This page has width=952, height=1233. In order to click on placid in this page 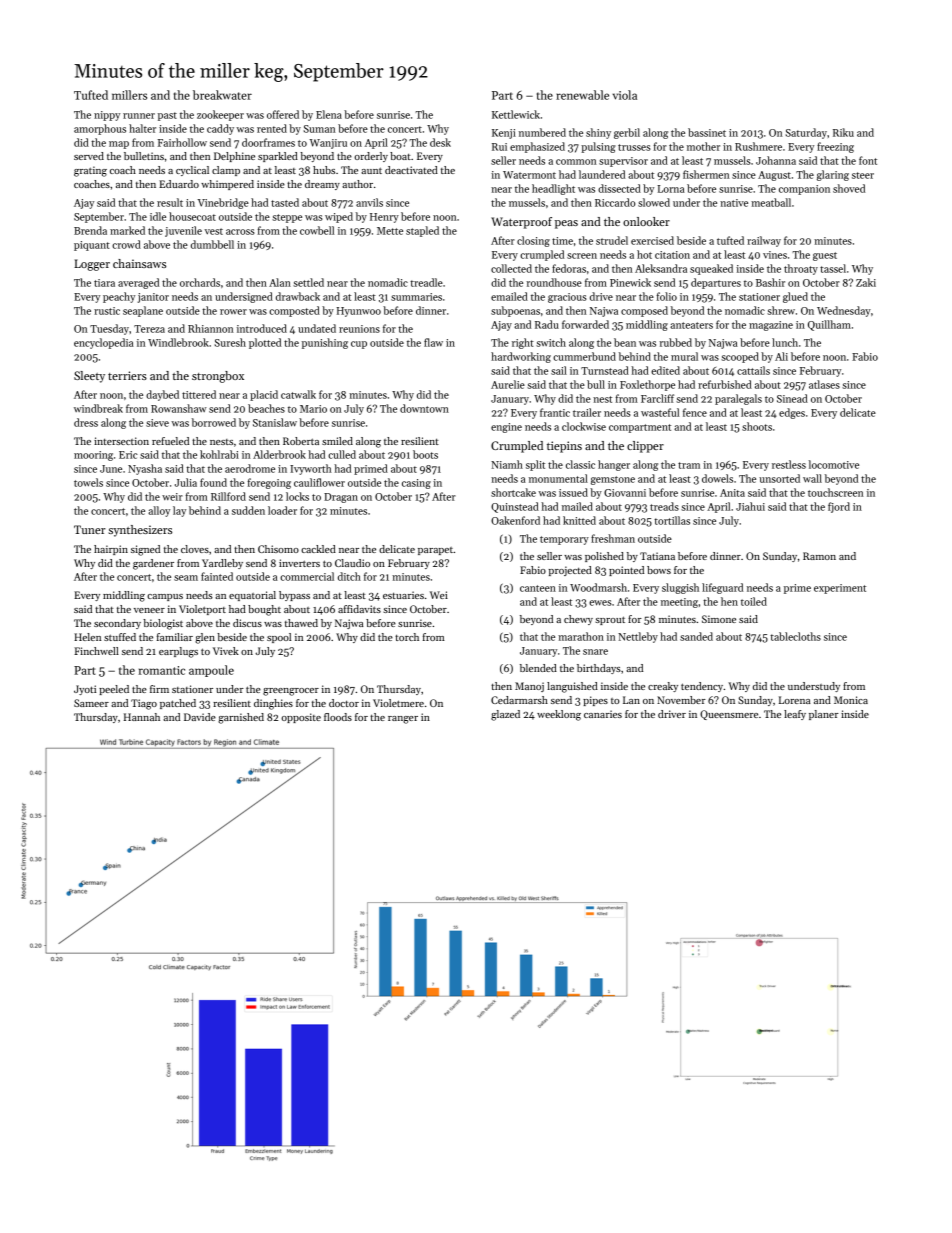, I will do `click(264, 395)`.
